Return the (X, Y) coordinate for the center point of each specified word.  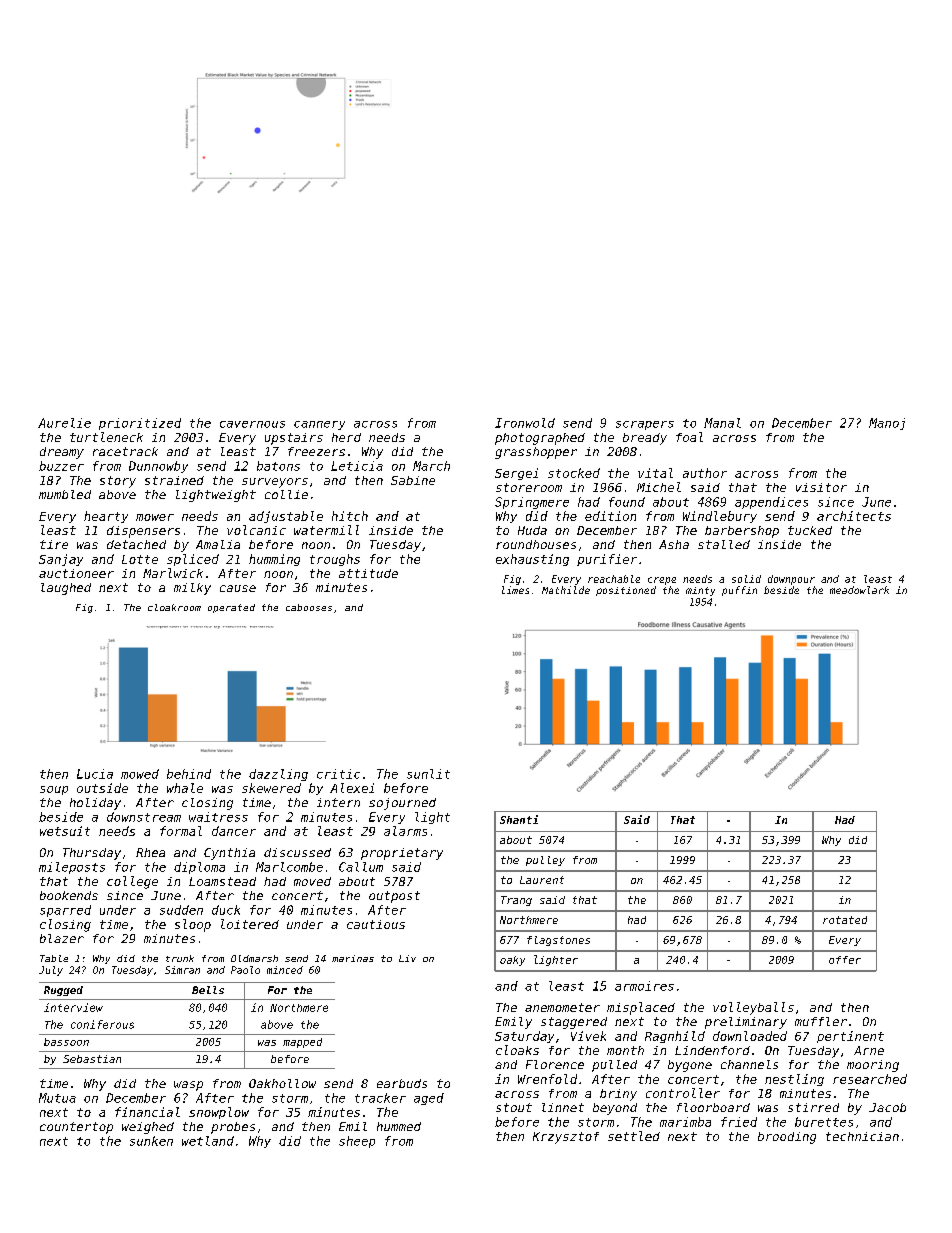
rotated (845, 920)
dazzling (278, 775)
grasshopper (536, 453)
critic (338, 774)
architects (854, 516)
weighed (148, 1128)
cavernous (252, 424)
